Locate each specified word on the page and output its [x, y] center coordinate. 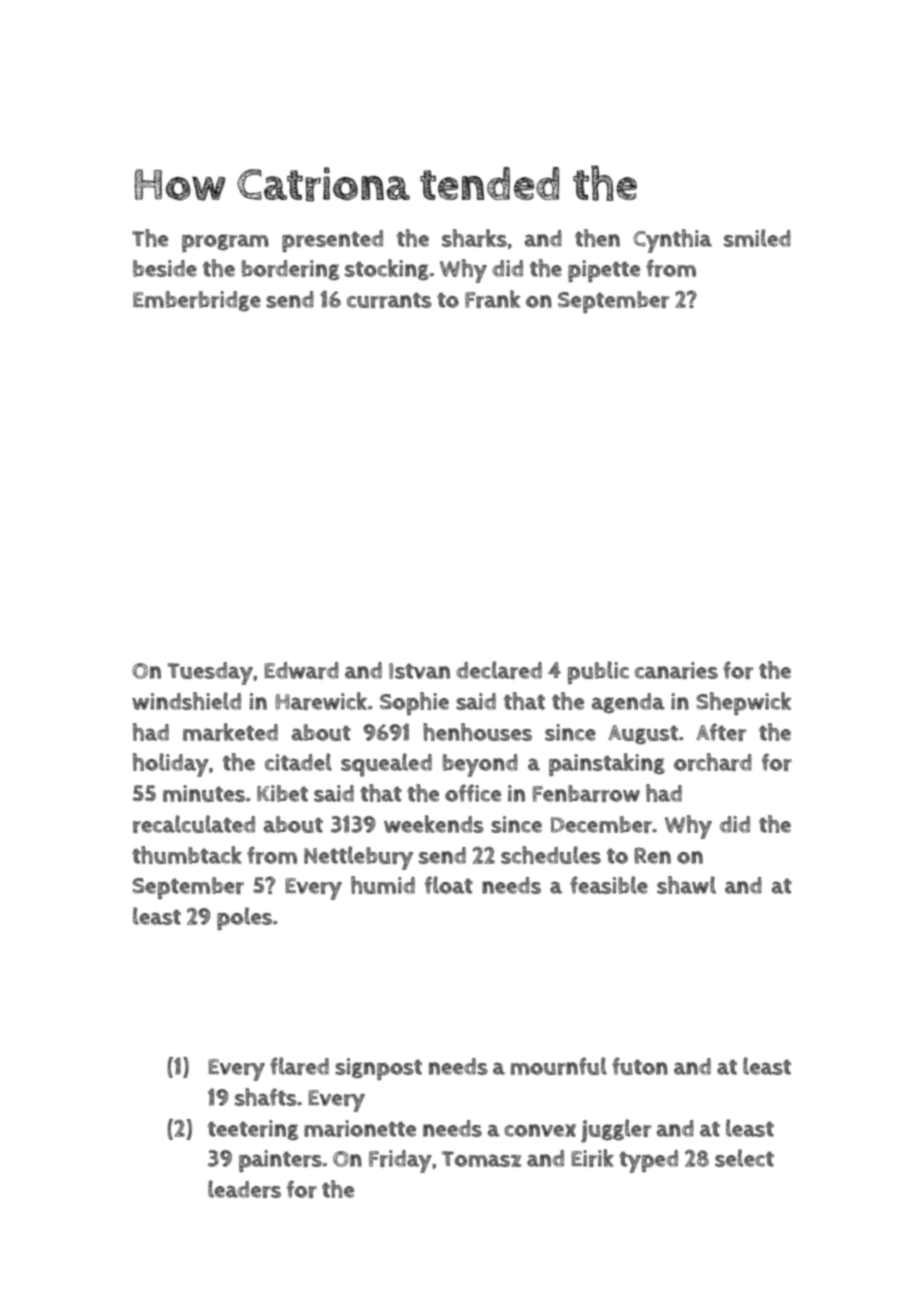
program [225, 243]
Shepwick [744, 703]
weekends [434, 824]
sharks [474, 238]
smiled [757, 238]
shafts [266, 1097]
